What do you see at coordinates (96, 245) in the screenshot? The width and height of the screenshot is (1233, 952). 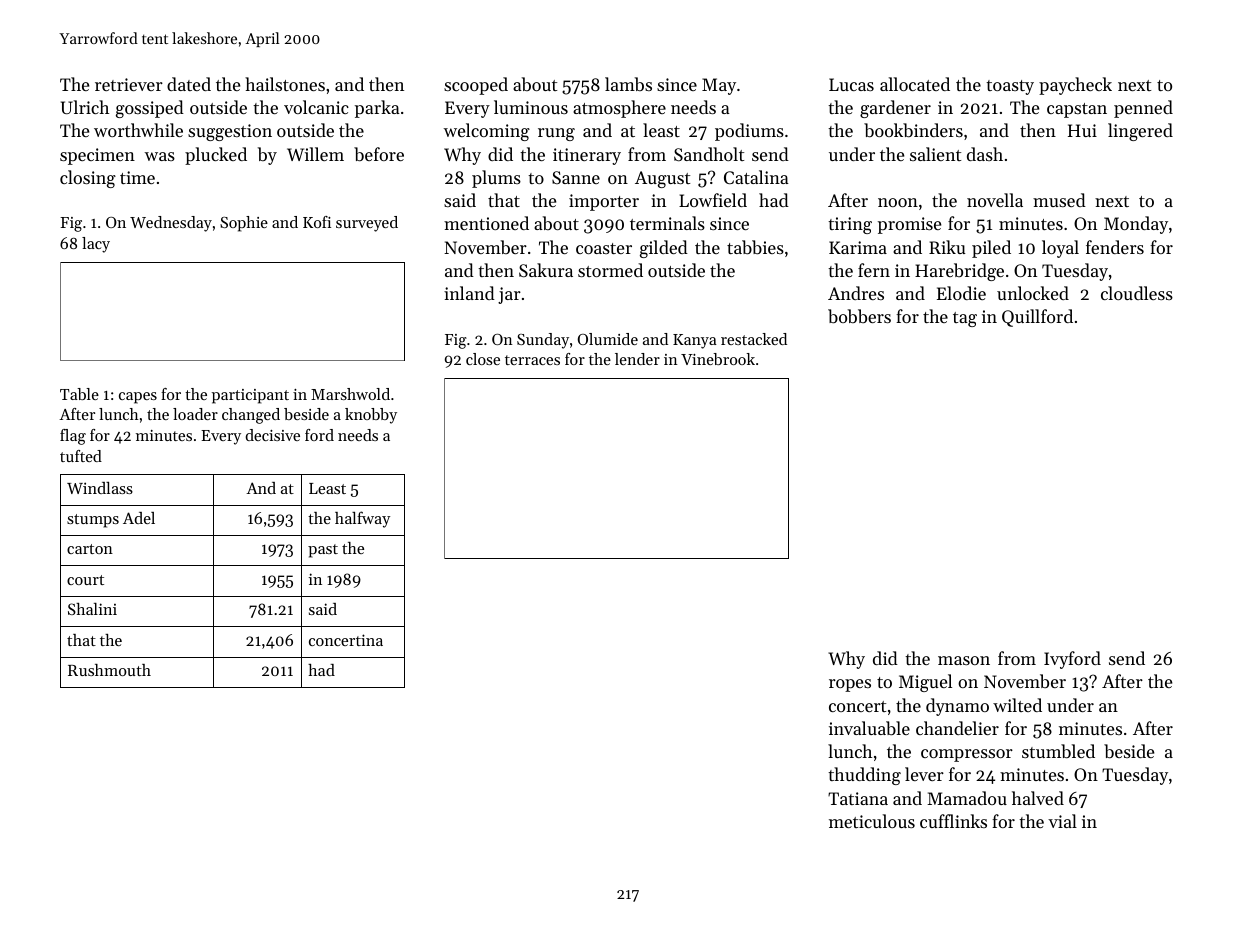 I see `lacy` at bounding box center [96, 245].
